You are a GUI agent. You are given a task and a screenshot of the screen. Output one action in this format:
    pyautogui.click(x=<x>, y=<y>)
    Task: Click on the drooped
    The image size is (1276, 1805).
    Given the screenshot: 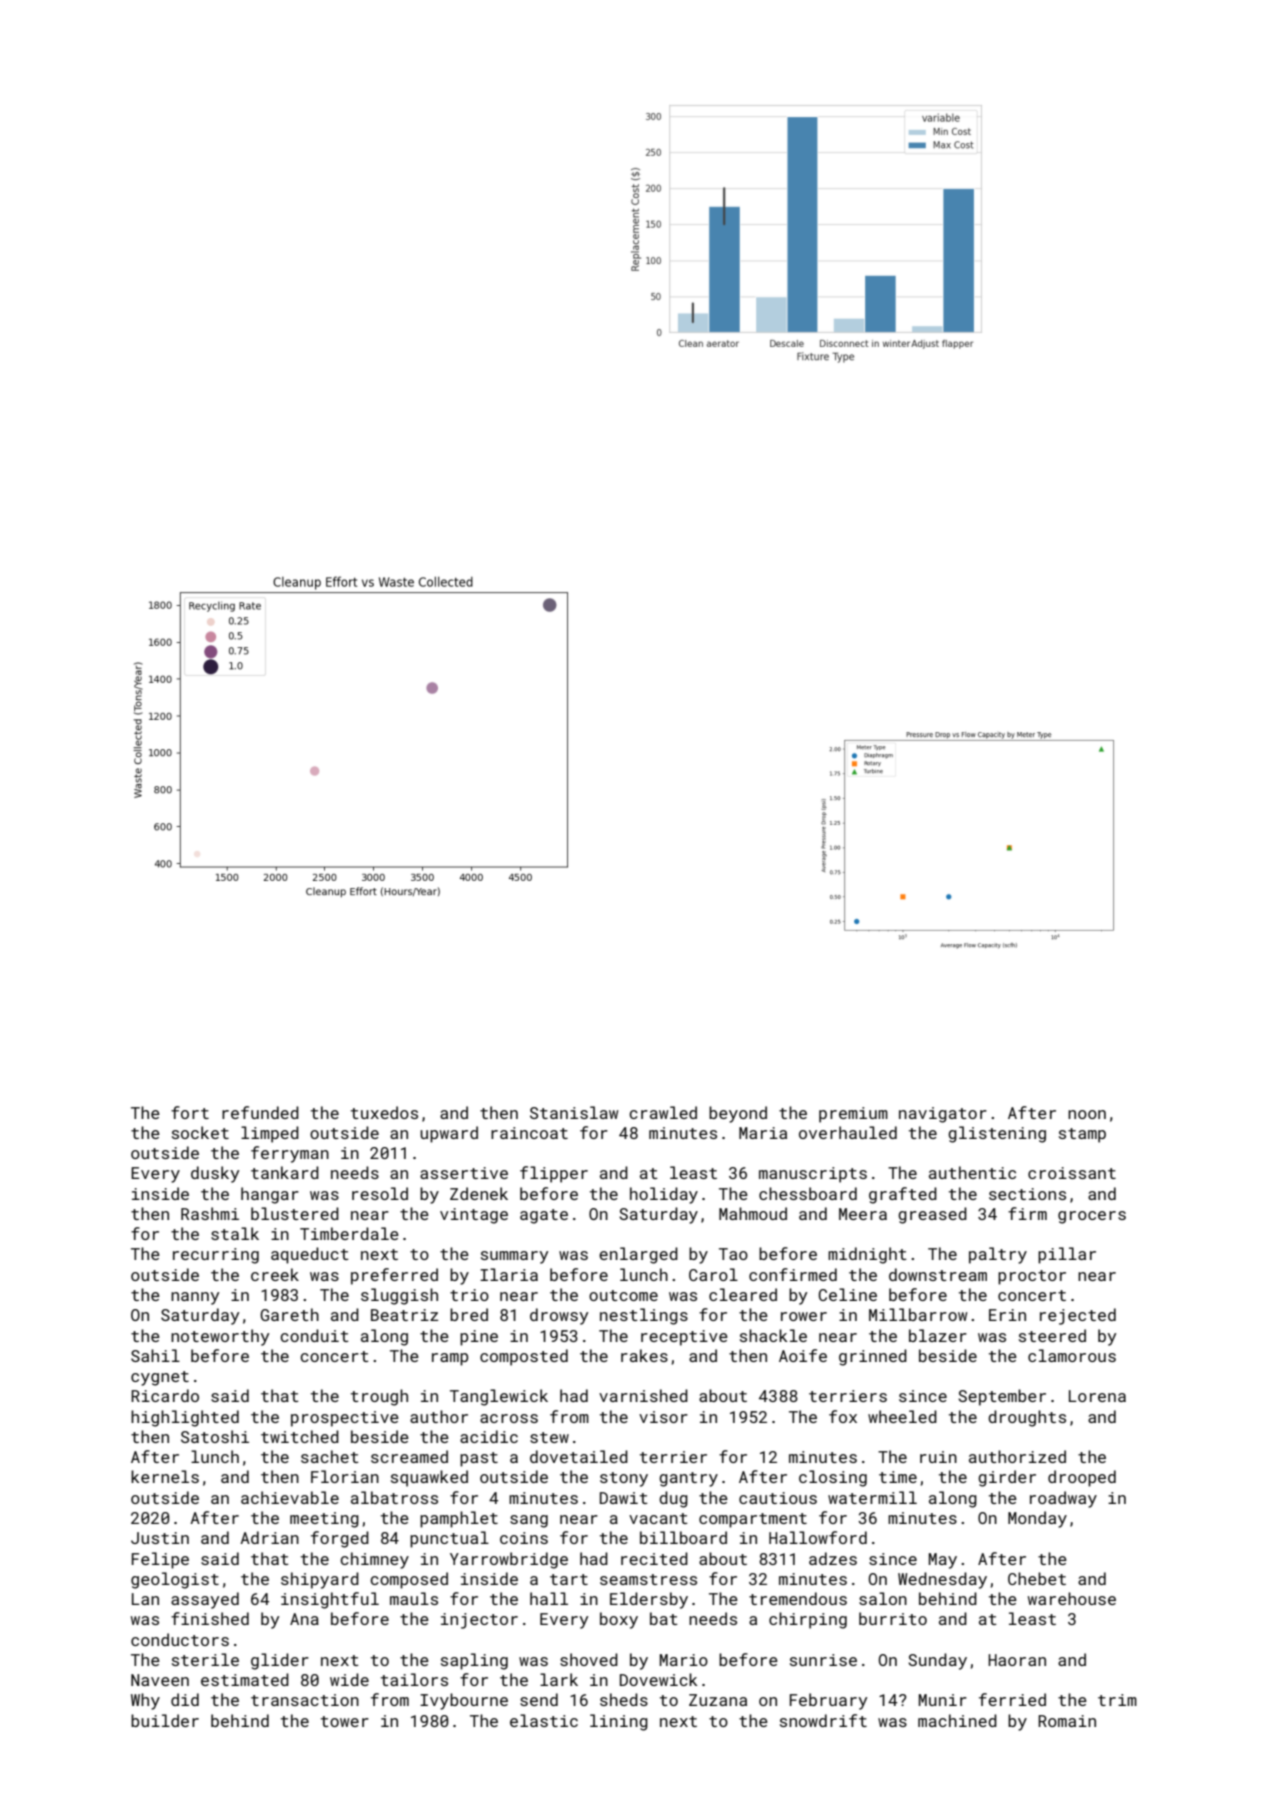 What is the action you would take?
    pyautogui.click(x=1082, y=1478)
